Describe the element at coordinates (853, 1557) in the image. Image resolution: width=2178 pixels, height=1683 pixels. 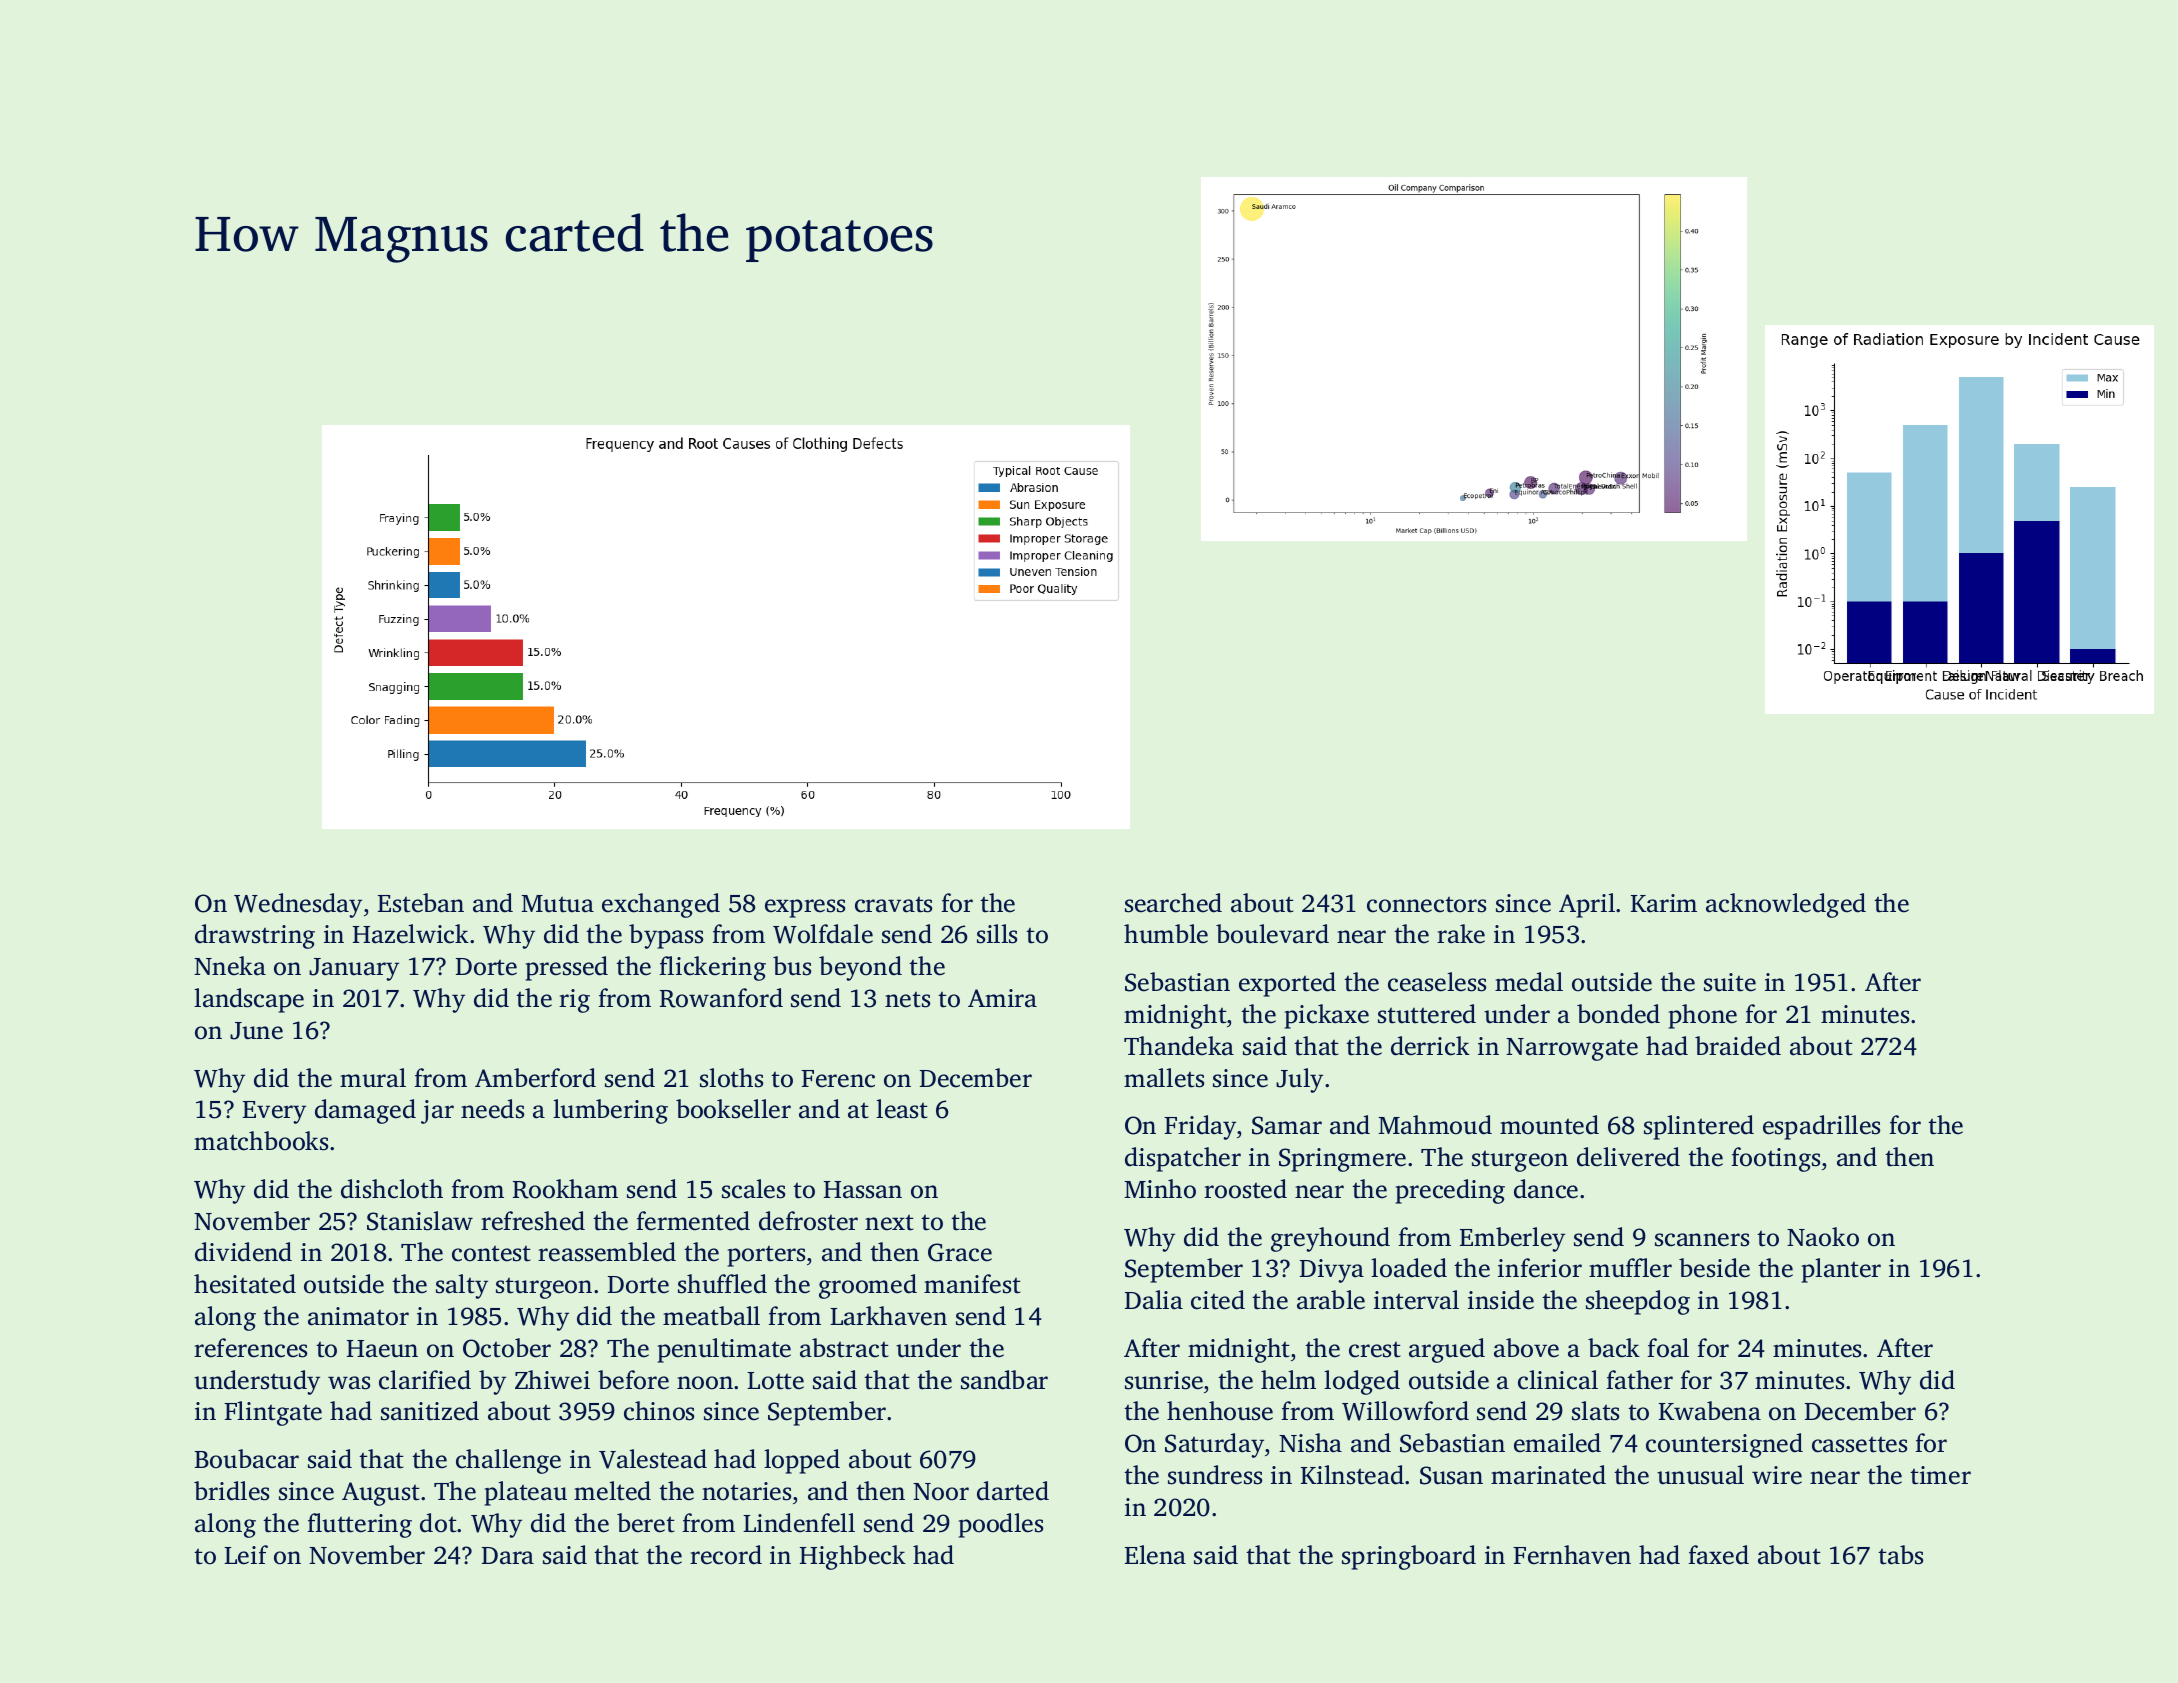
I see `Highbeck` at that location.
